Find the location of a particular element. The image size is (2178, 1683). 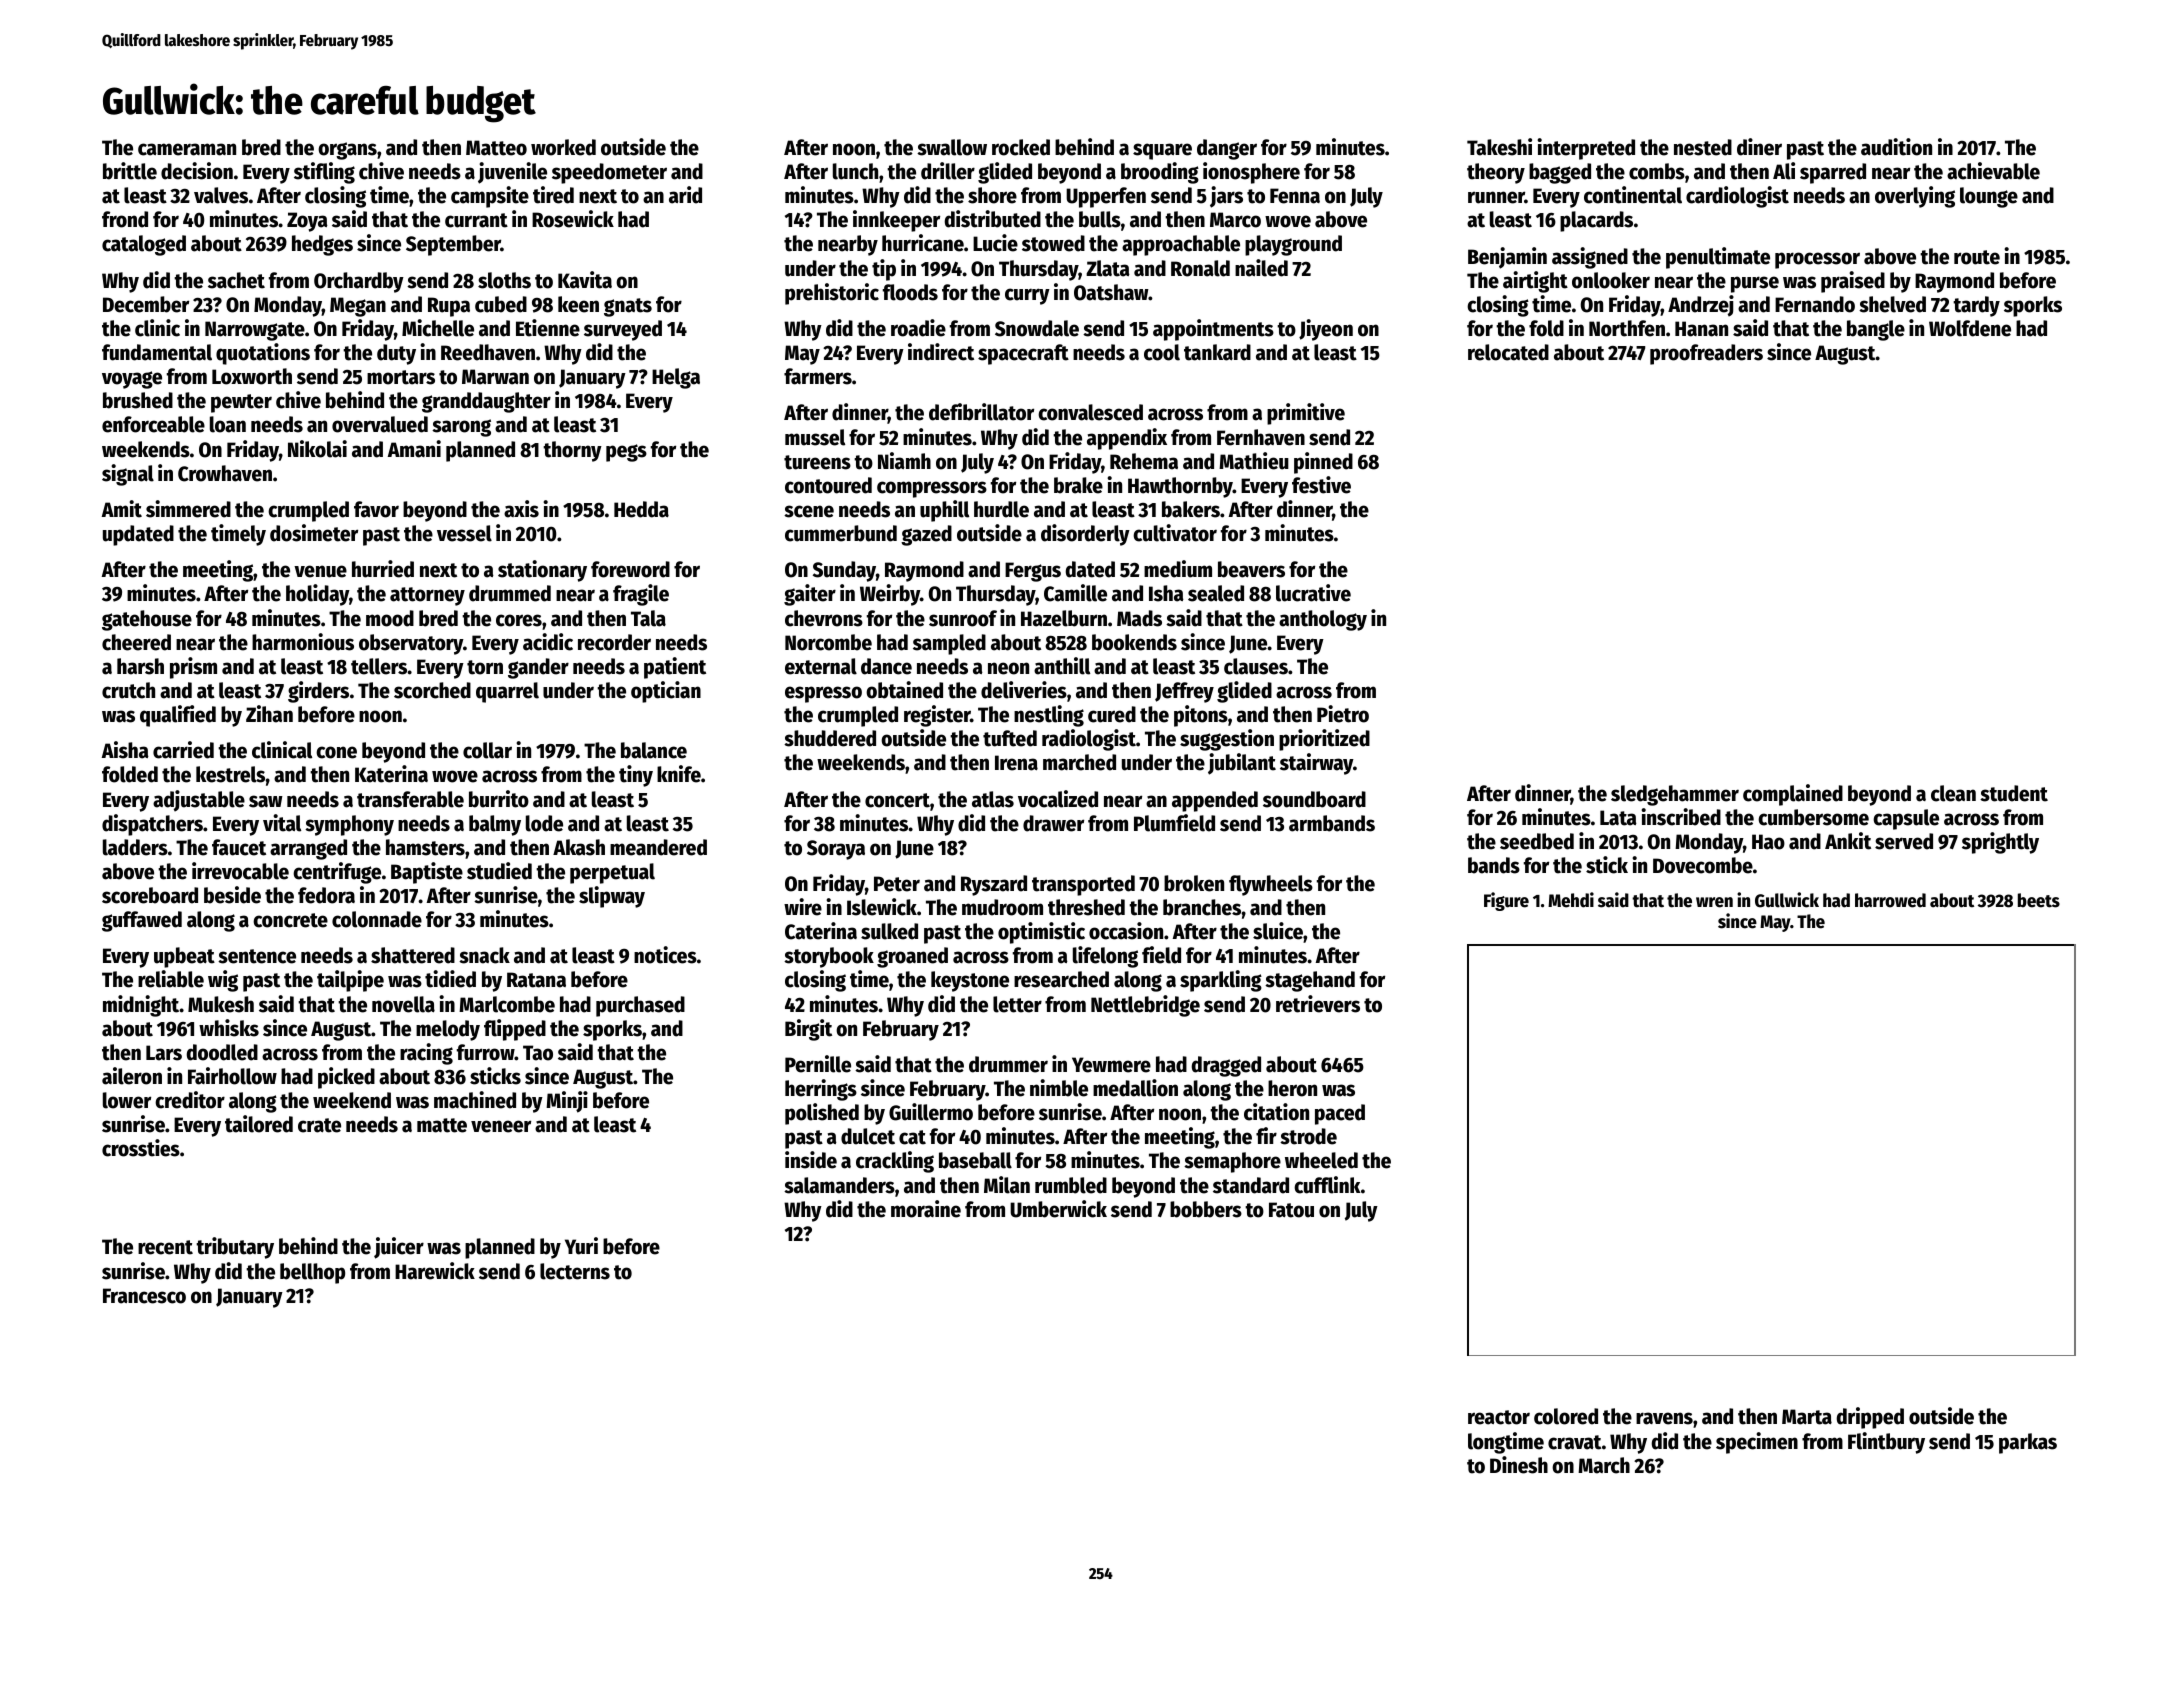

cameraman is located at coordinates (187, 149).
